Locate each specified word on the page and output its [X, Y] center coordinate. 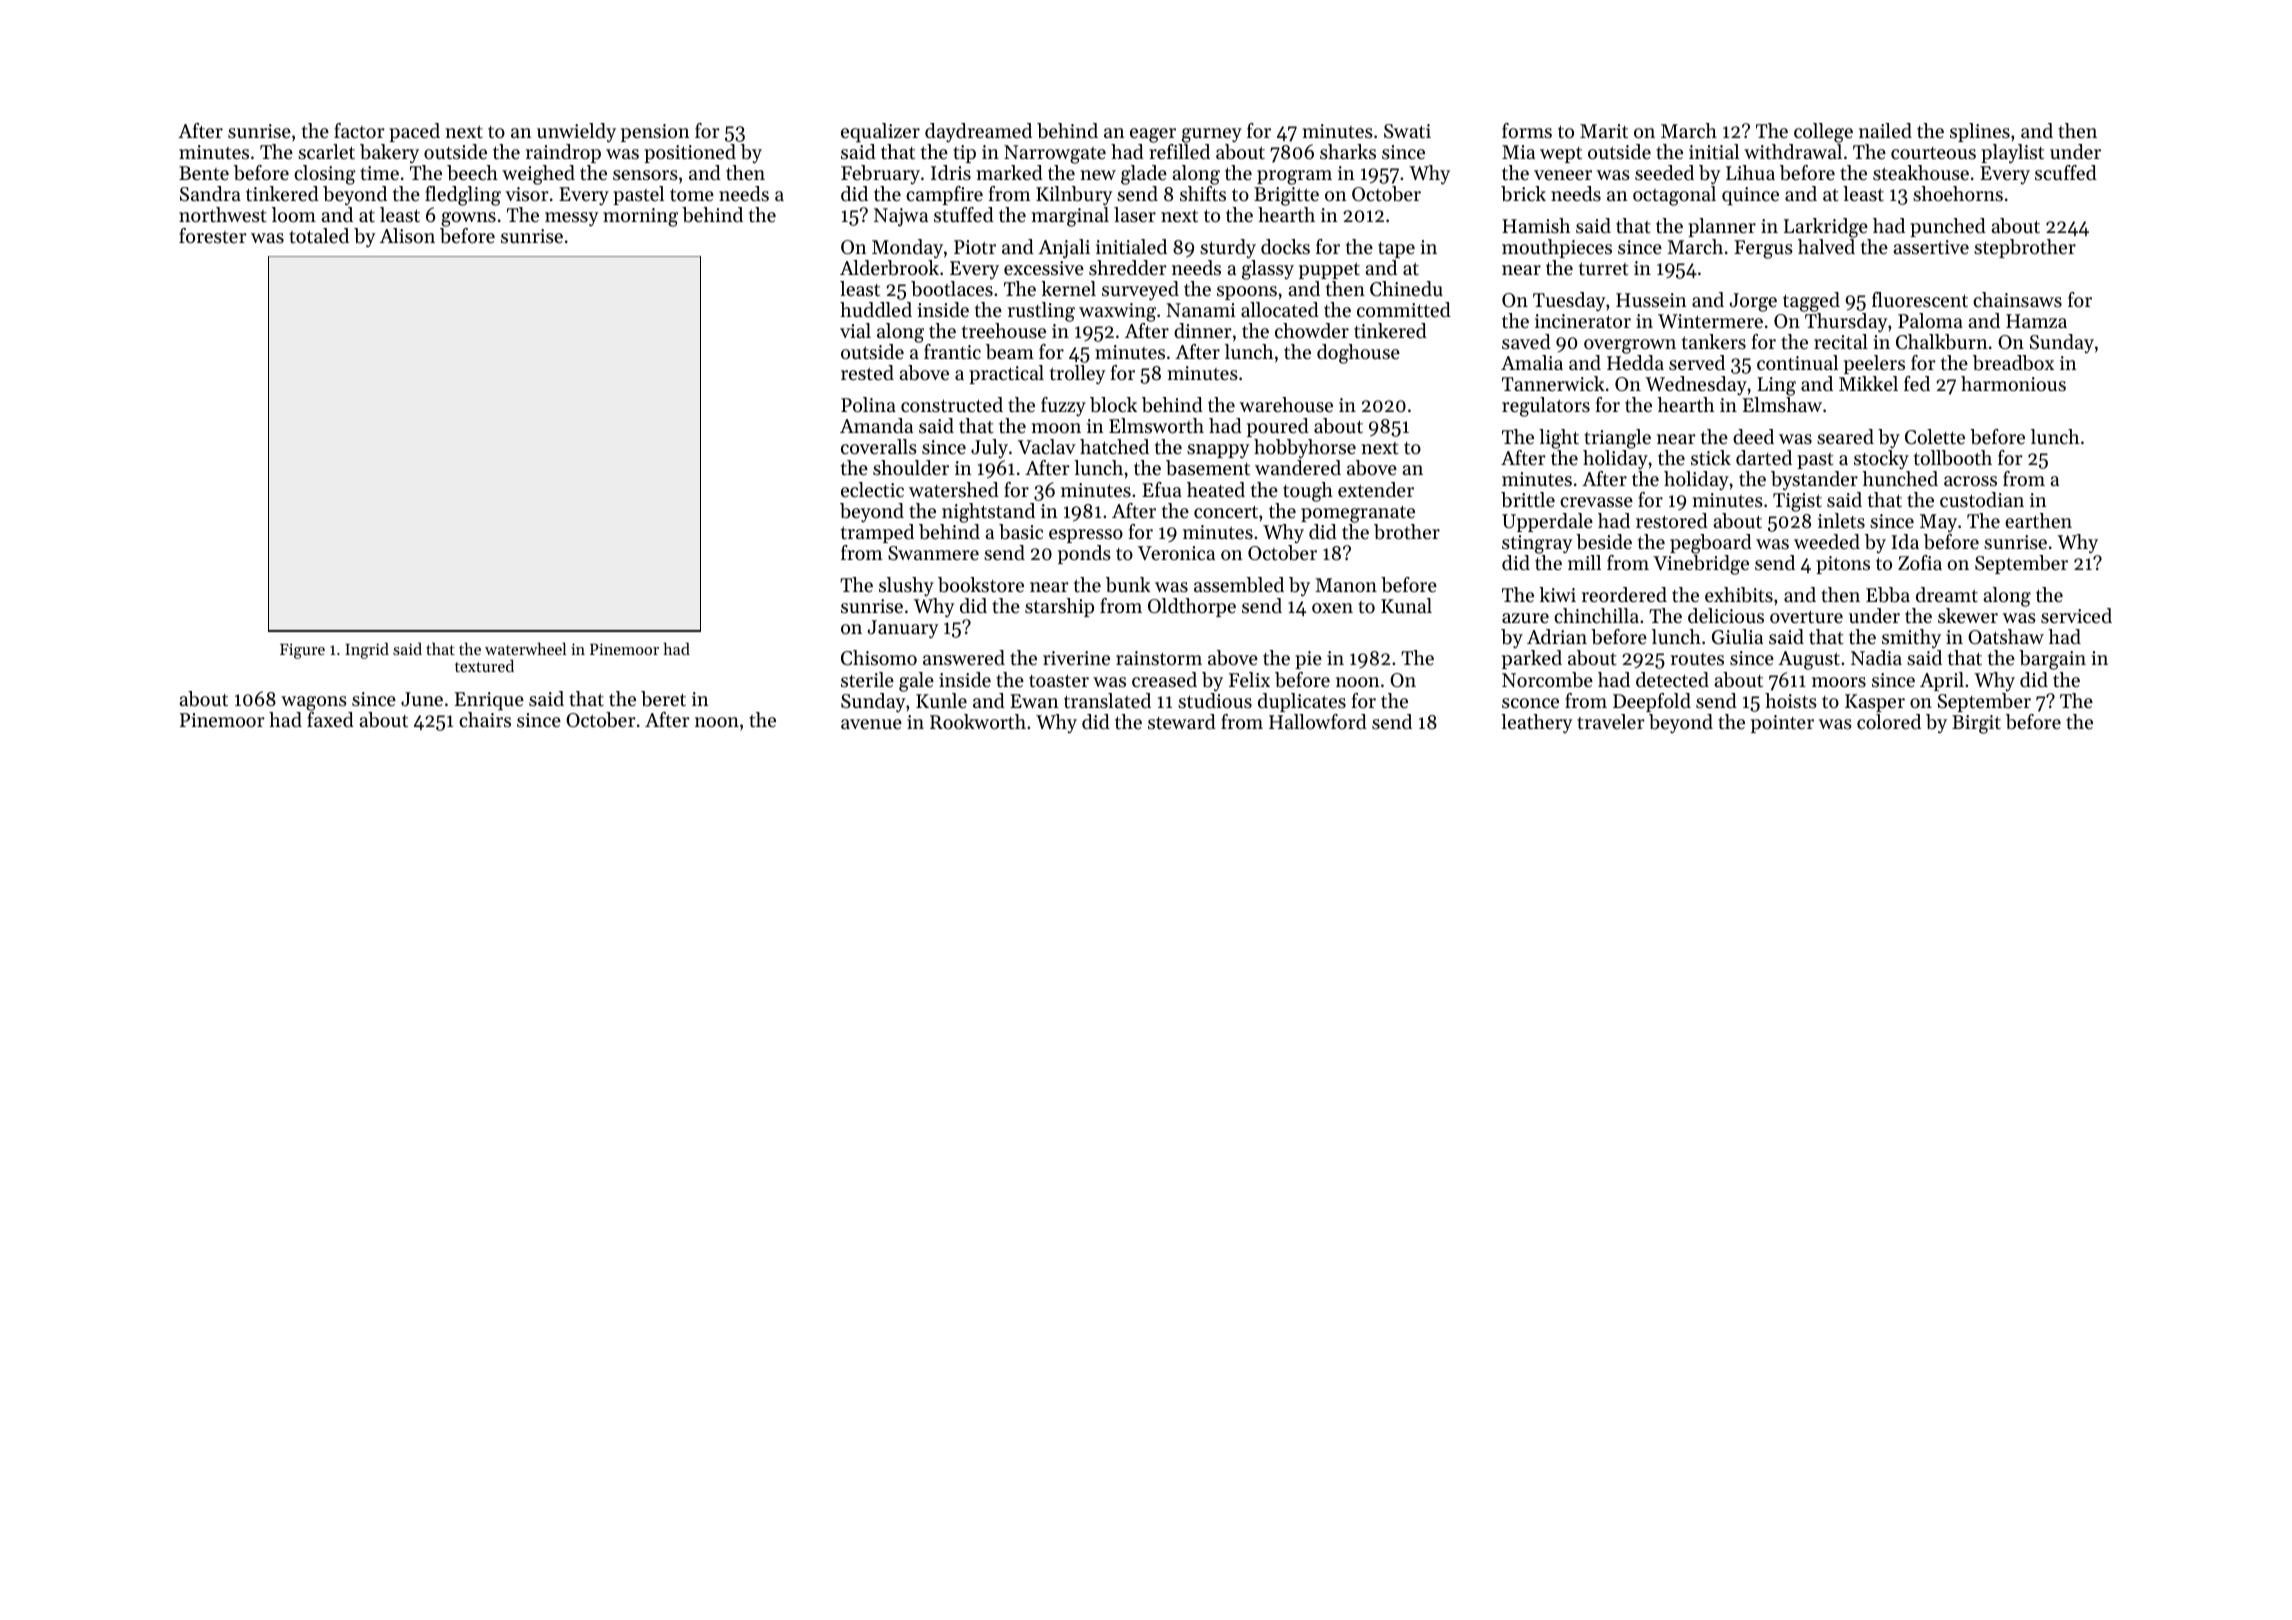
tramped [877, 533]
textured [484, 665]
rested [867, 373]
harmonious [2013, 384]
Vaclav [1047, 446]
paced [414, 132]
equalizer [880, 133]
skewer [1968, 616]
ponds [1084, 554]
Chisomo [879, 658]
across [1970, 481]
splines [1980, 132]
